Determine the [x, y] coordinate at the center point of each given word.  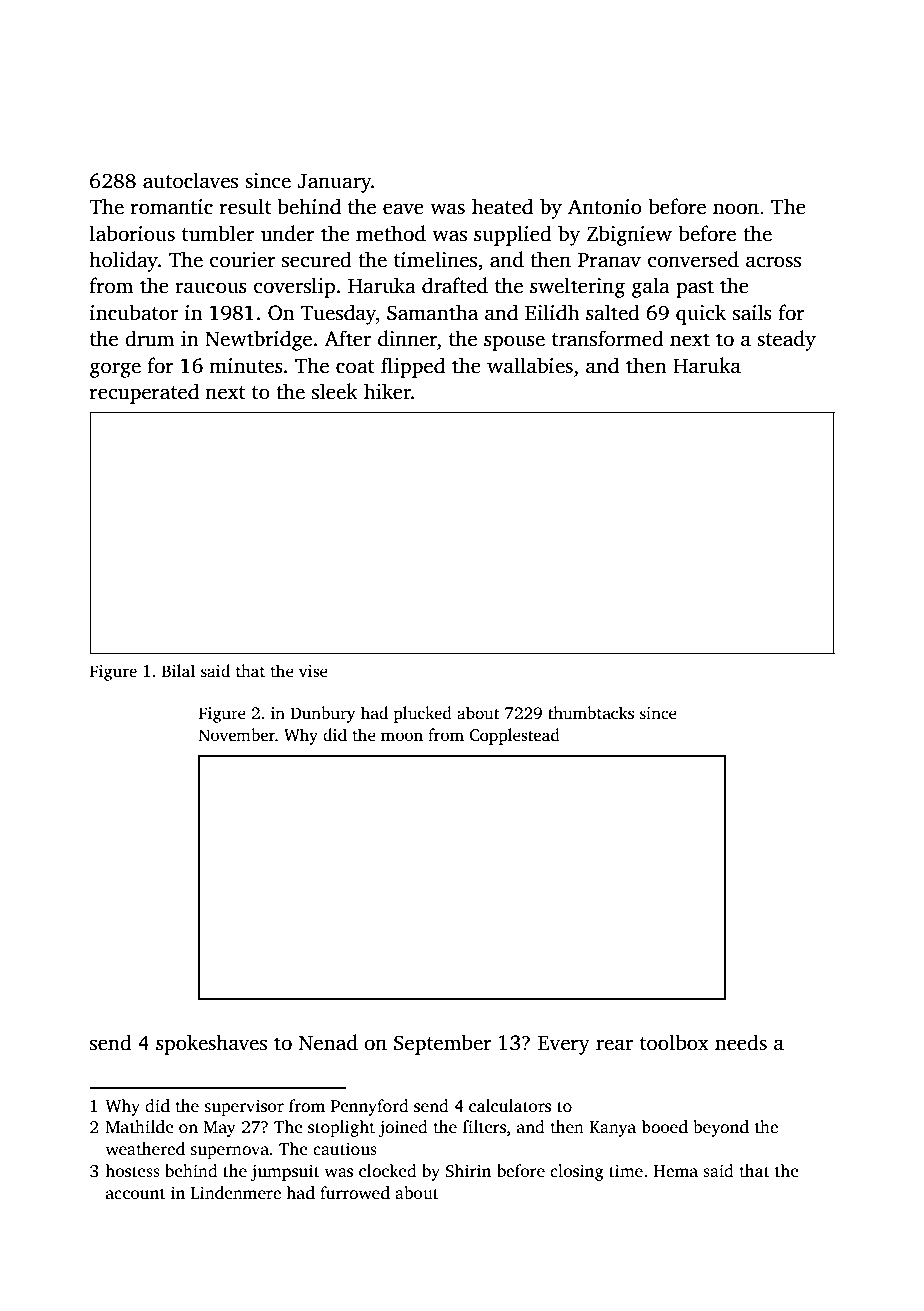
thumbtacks [591, 713]
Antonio [605, 207]
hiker [387, 391]
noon [736, 209]
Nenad [328, 1042]
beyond [721, 1128]
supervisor [244, 1107]
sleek [335, 391]
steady [786, 340]
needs [741, 1042]
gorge [115, 370]
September [443, 1044]
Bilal [178, 670]
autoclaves [190, 180]
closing [577, 1172]
